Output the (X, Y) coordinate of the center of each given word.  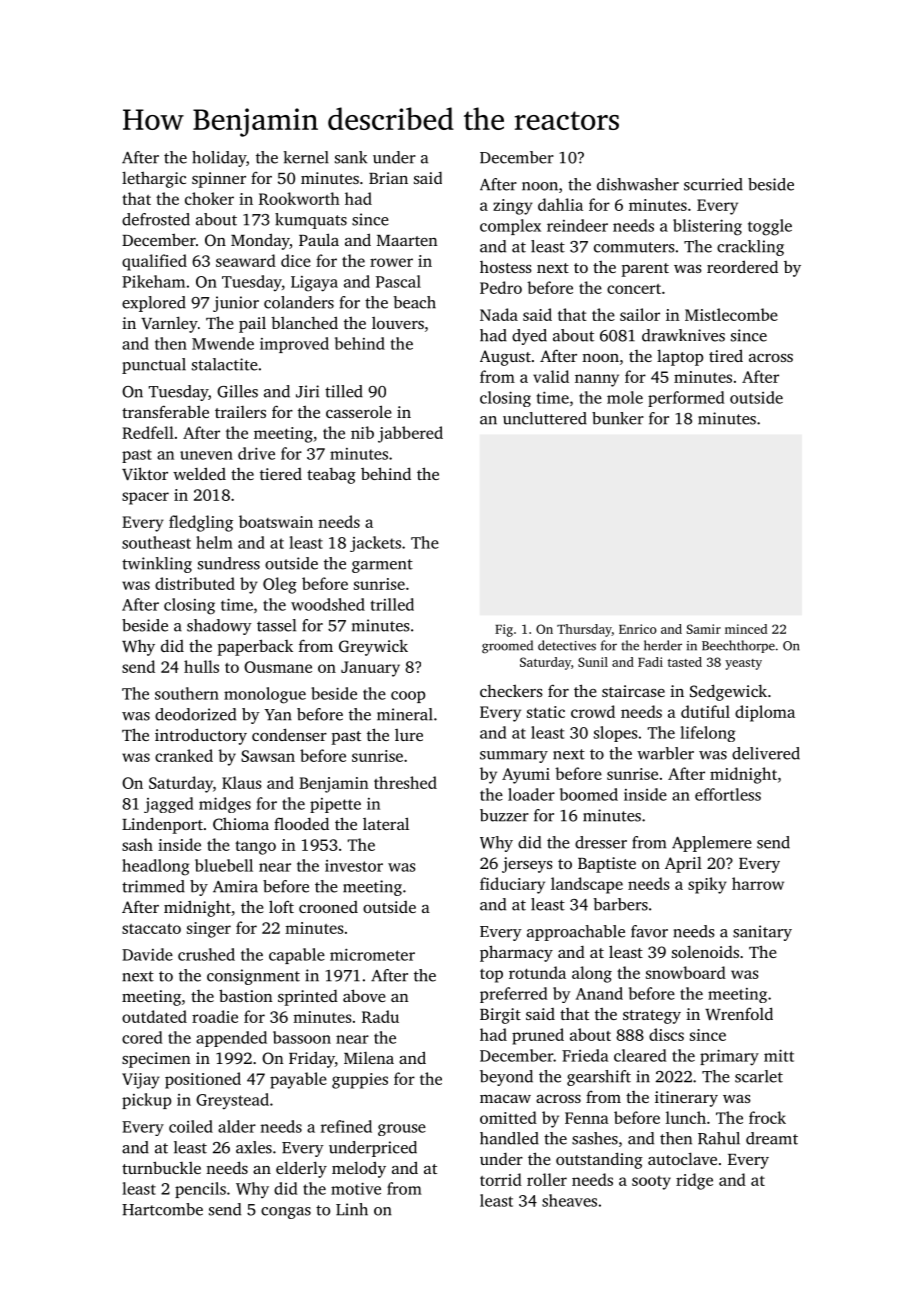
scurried (713, 184)
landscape (587, 885)
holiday (219, 159)
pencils (200, 1190)
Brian (388, 178)
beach (415, 302)
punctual (154, 366)
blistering (707, 227)
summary (514, 757)
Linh (352, 1209)
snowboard (686, 972)
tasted (685, 662)
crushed (206, 954)
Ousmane (278, 667)
